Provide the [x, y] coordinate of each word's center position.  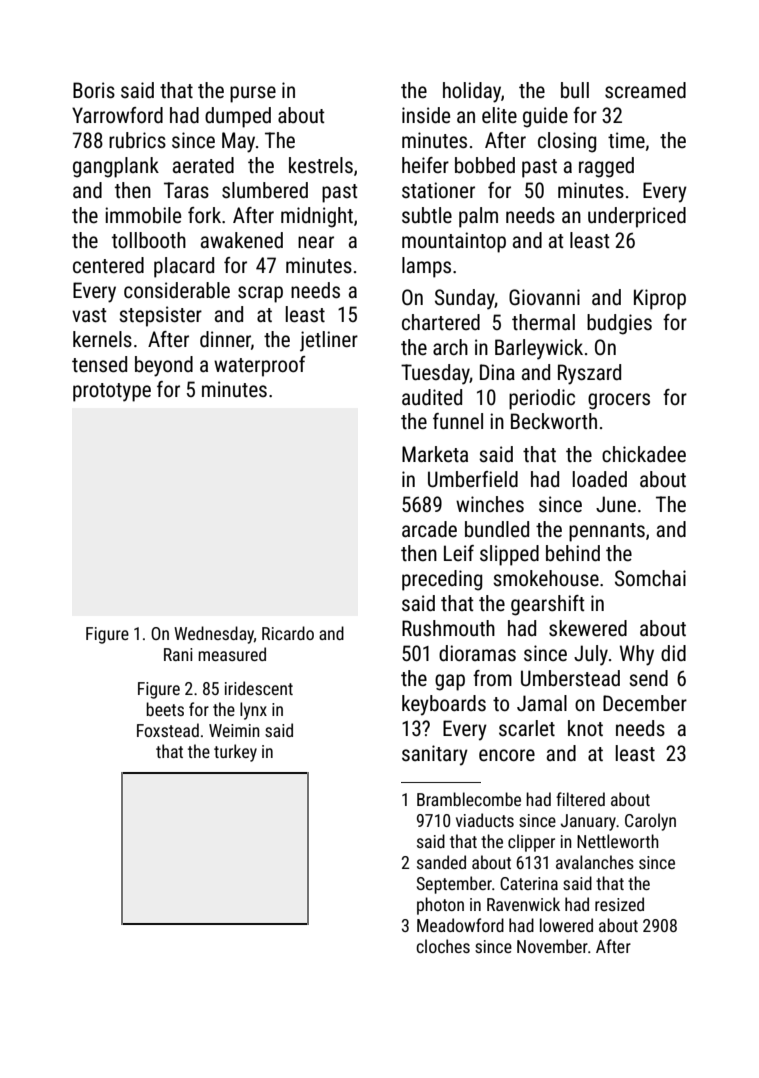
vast [89, 315]
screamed [645, 90]
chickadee [644, 454]
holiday [472, 92]
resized [619, 904]
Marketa [435, 454]
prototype [112, 392]
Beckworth [554, 421]
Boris [94, 90]
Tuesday [435, 374]
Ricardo [288, 633]
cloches [443, 946]
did [673, 653]
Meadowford [460, 925]
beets [165, 709]
